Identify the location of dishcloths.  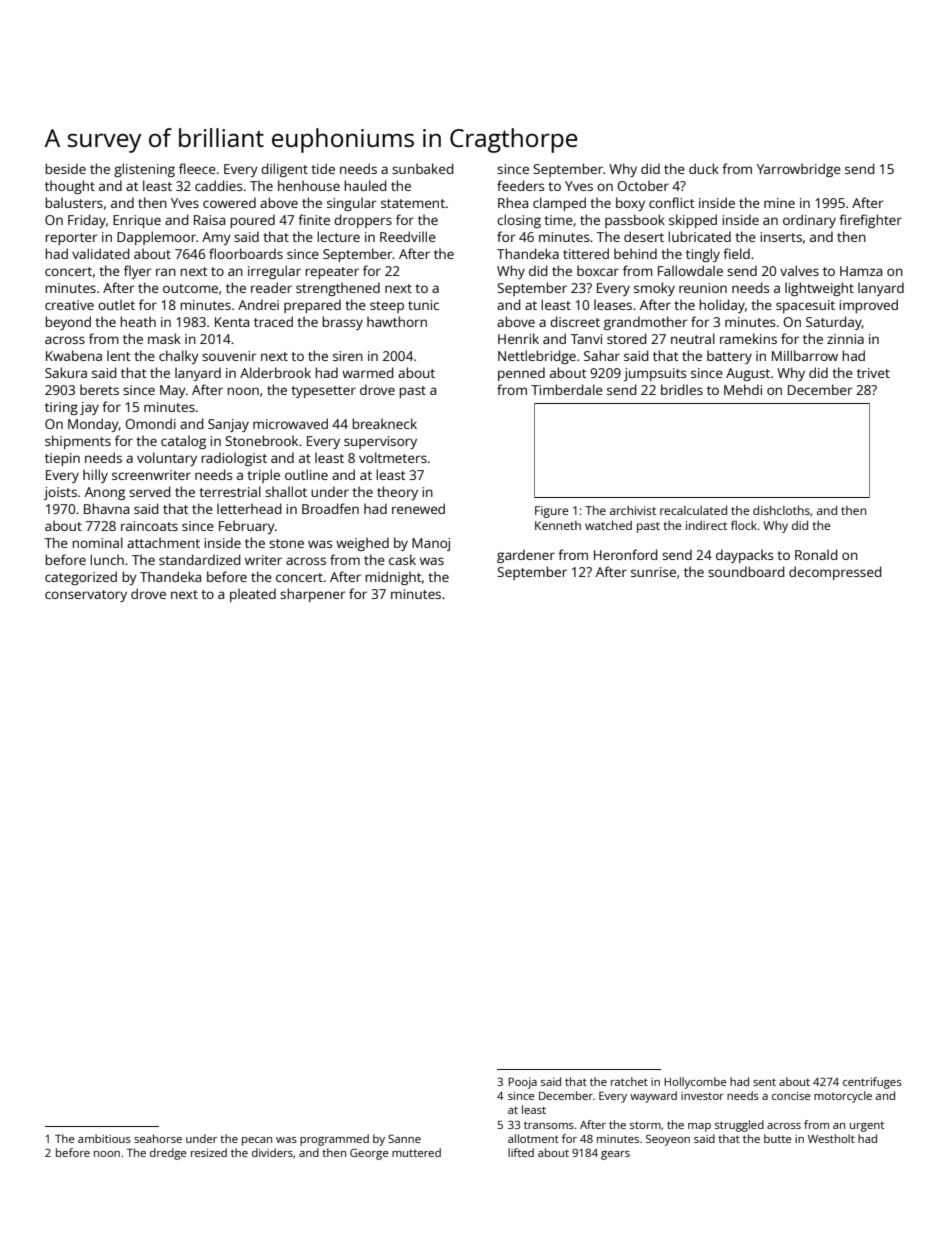
(781, 510).
